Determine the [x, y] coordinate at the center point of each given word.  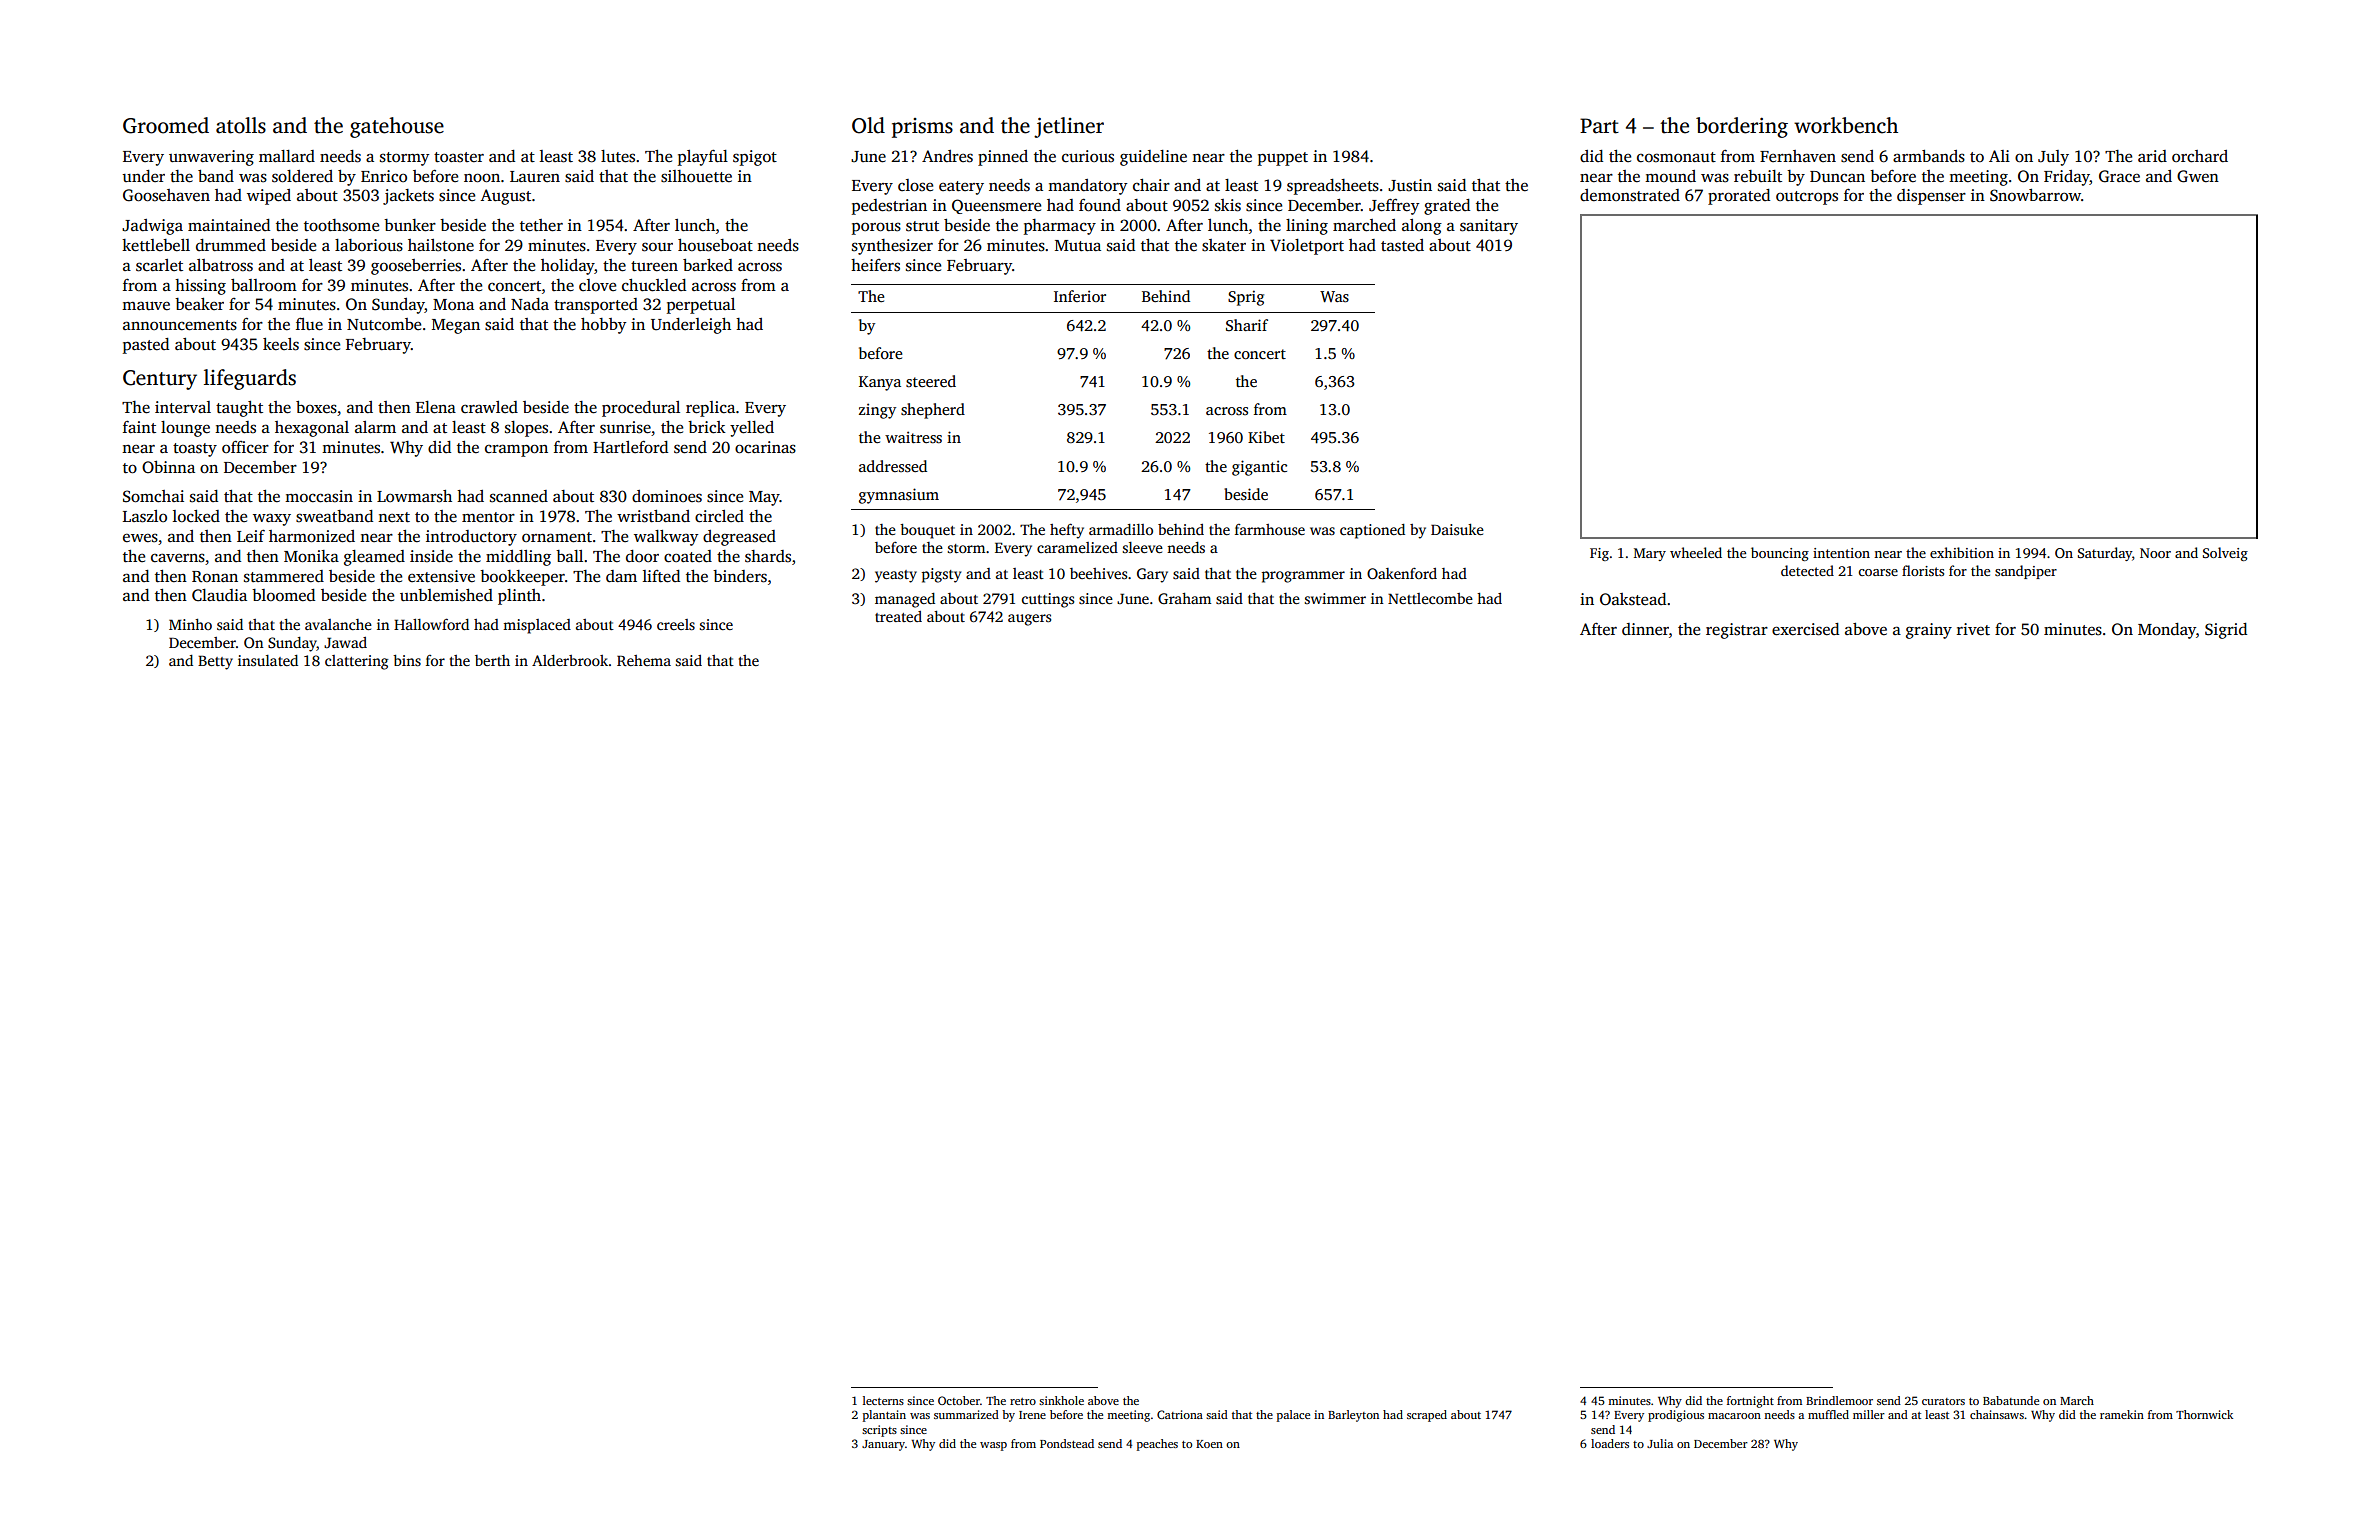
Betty [215, 662]
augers [1029, 620]
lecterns [883, 1400]
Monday [2167, 631]
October [959, 1400]
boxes [316, 407]
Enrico [384, 176]
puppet [1283, 159]
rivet [1973, 629]
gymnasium [899, 496]
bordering [1742, 127]
